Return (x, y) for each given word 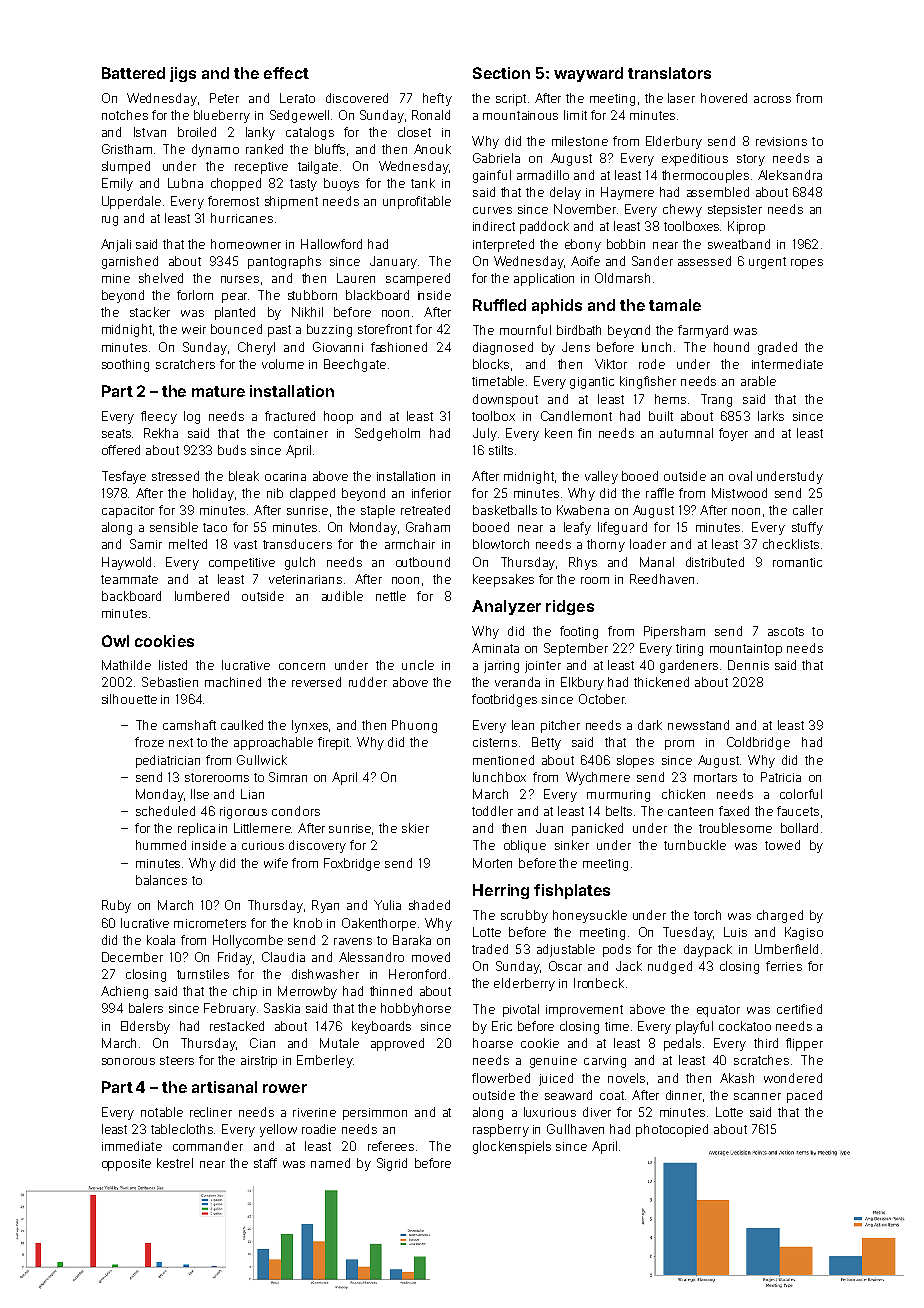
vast (245, 544)
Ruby (116, 906)
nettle (391, 596)
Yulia (387, 905)
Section (501, 73)
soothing (125, 365)
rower (285, 1088)
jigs (183, 74)
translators (669, 73)
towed (782, 845)
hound (731, 347)
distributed (715, 562)
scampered (418, 279)
